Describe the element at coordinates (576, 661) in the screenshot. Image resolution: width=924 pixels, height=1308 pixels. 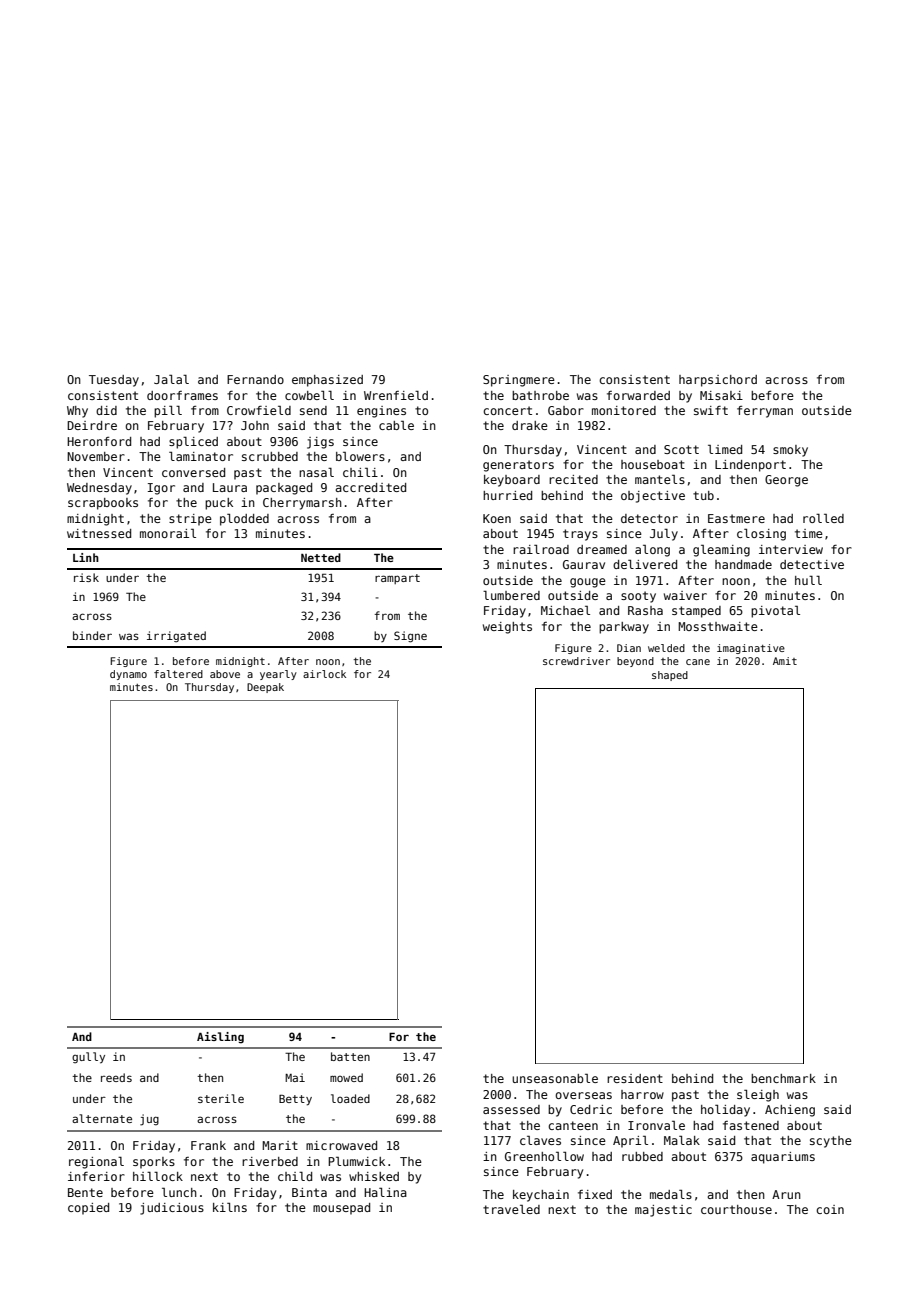
I see `screwdriver` at that location.
